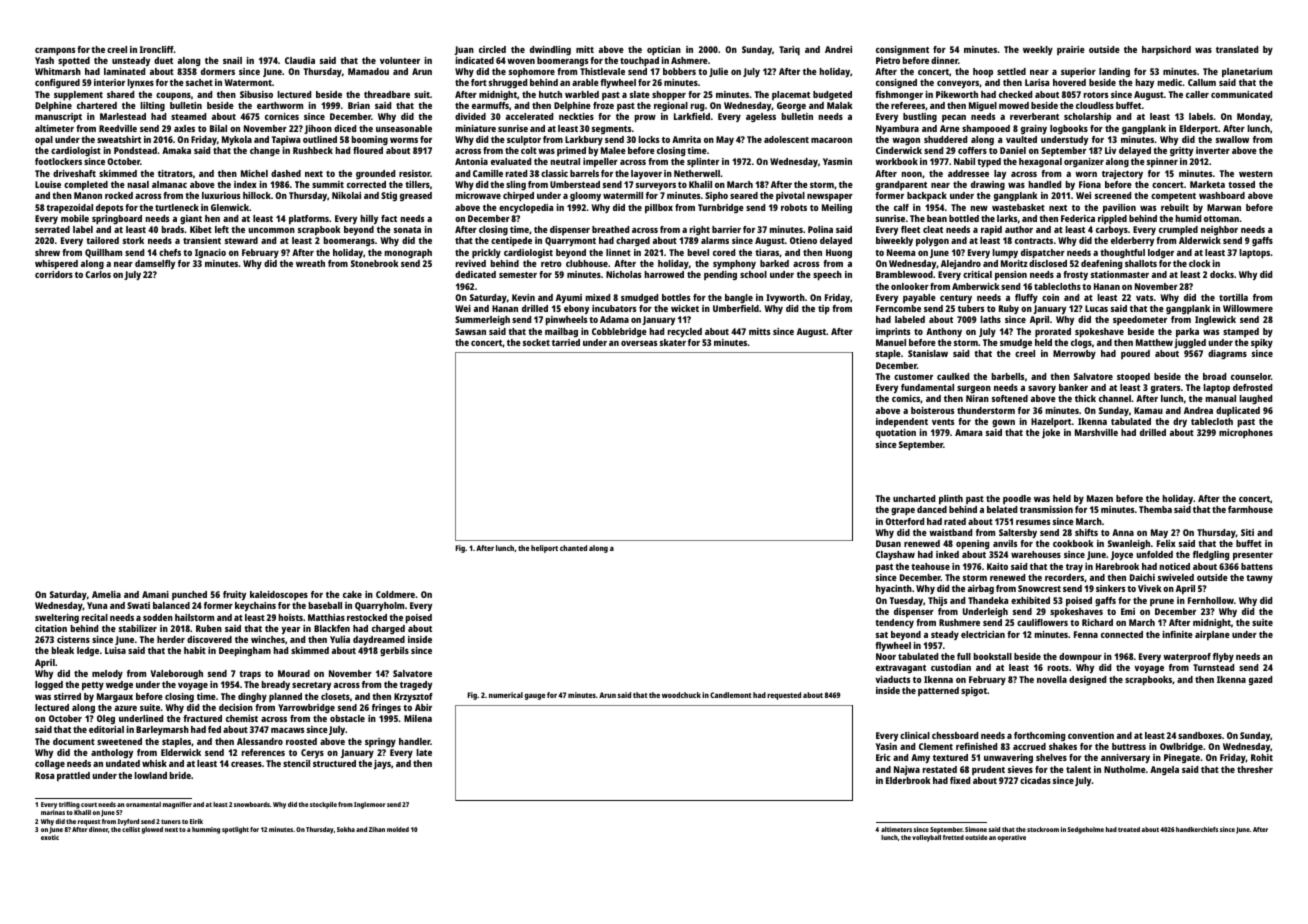 Image resolution: width=1308 pixels, height=924 pixels. Describe the element at coordinates (377, 829) in the screenshot. I see `Zihan` at that location.
